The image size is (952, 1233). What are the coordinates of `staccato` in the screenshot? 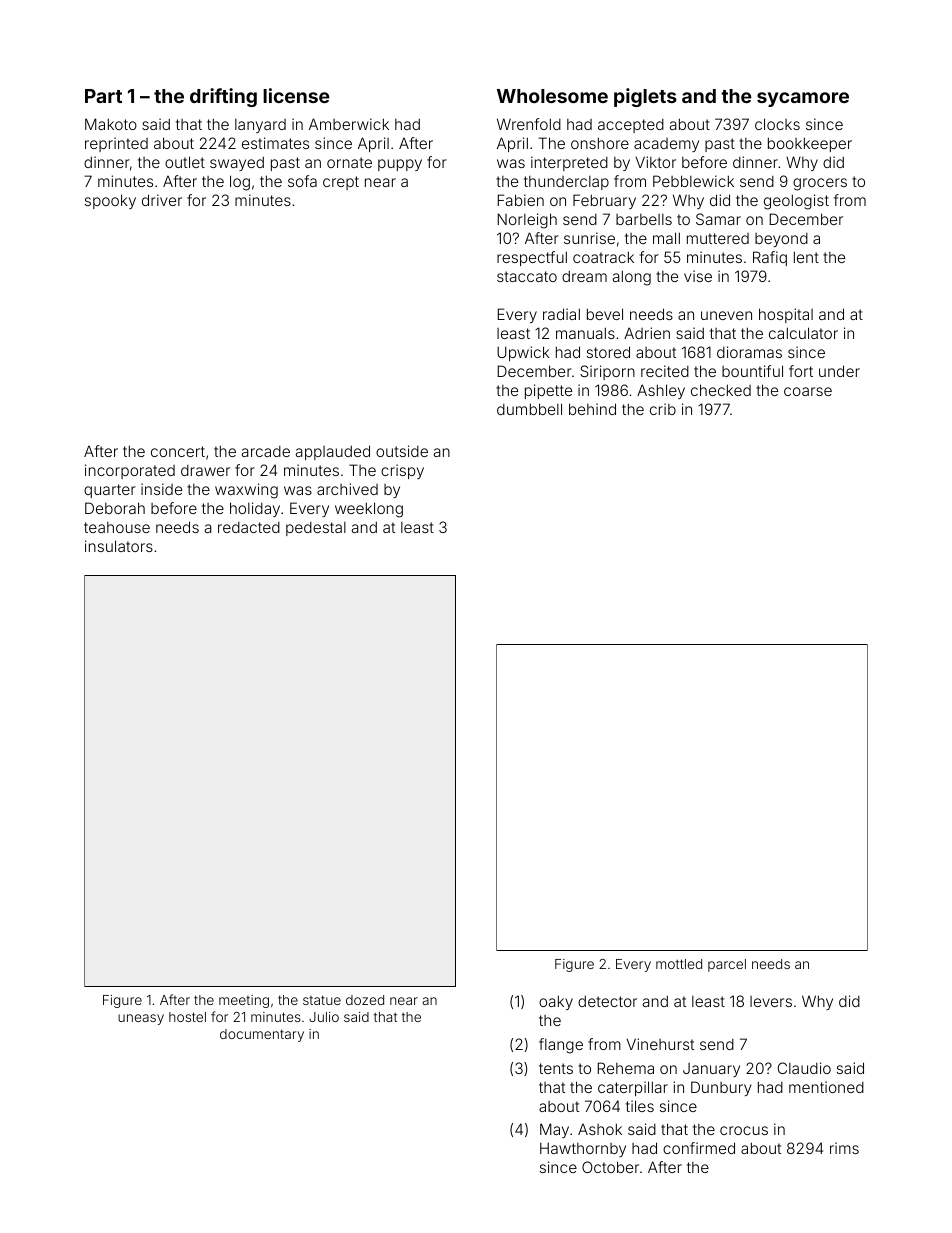 It's located at (527, 276).
